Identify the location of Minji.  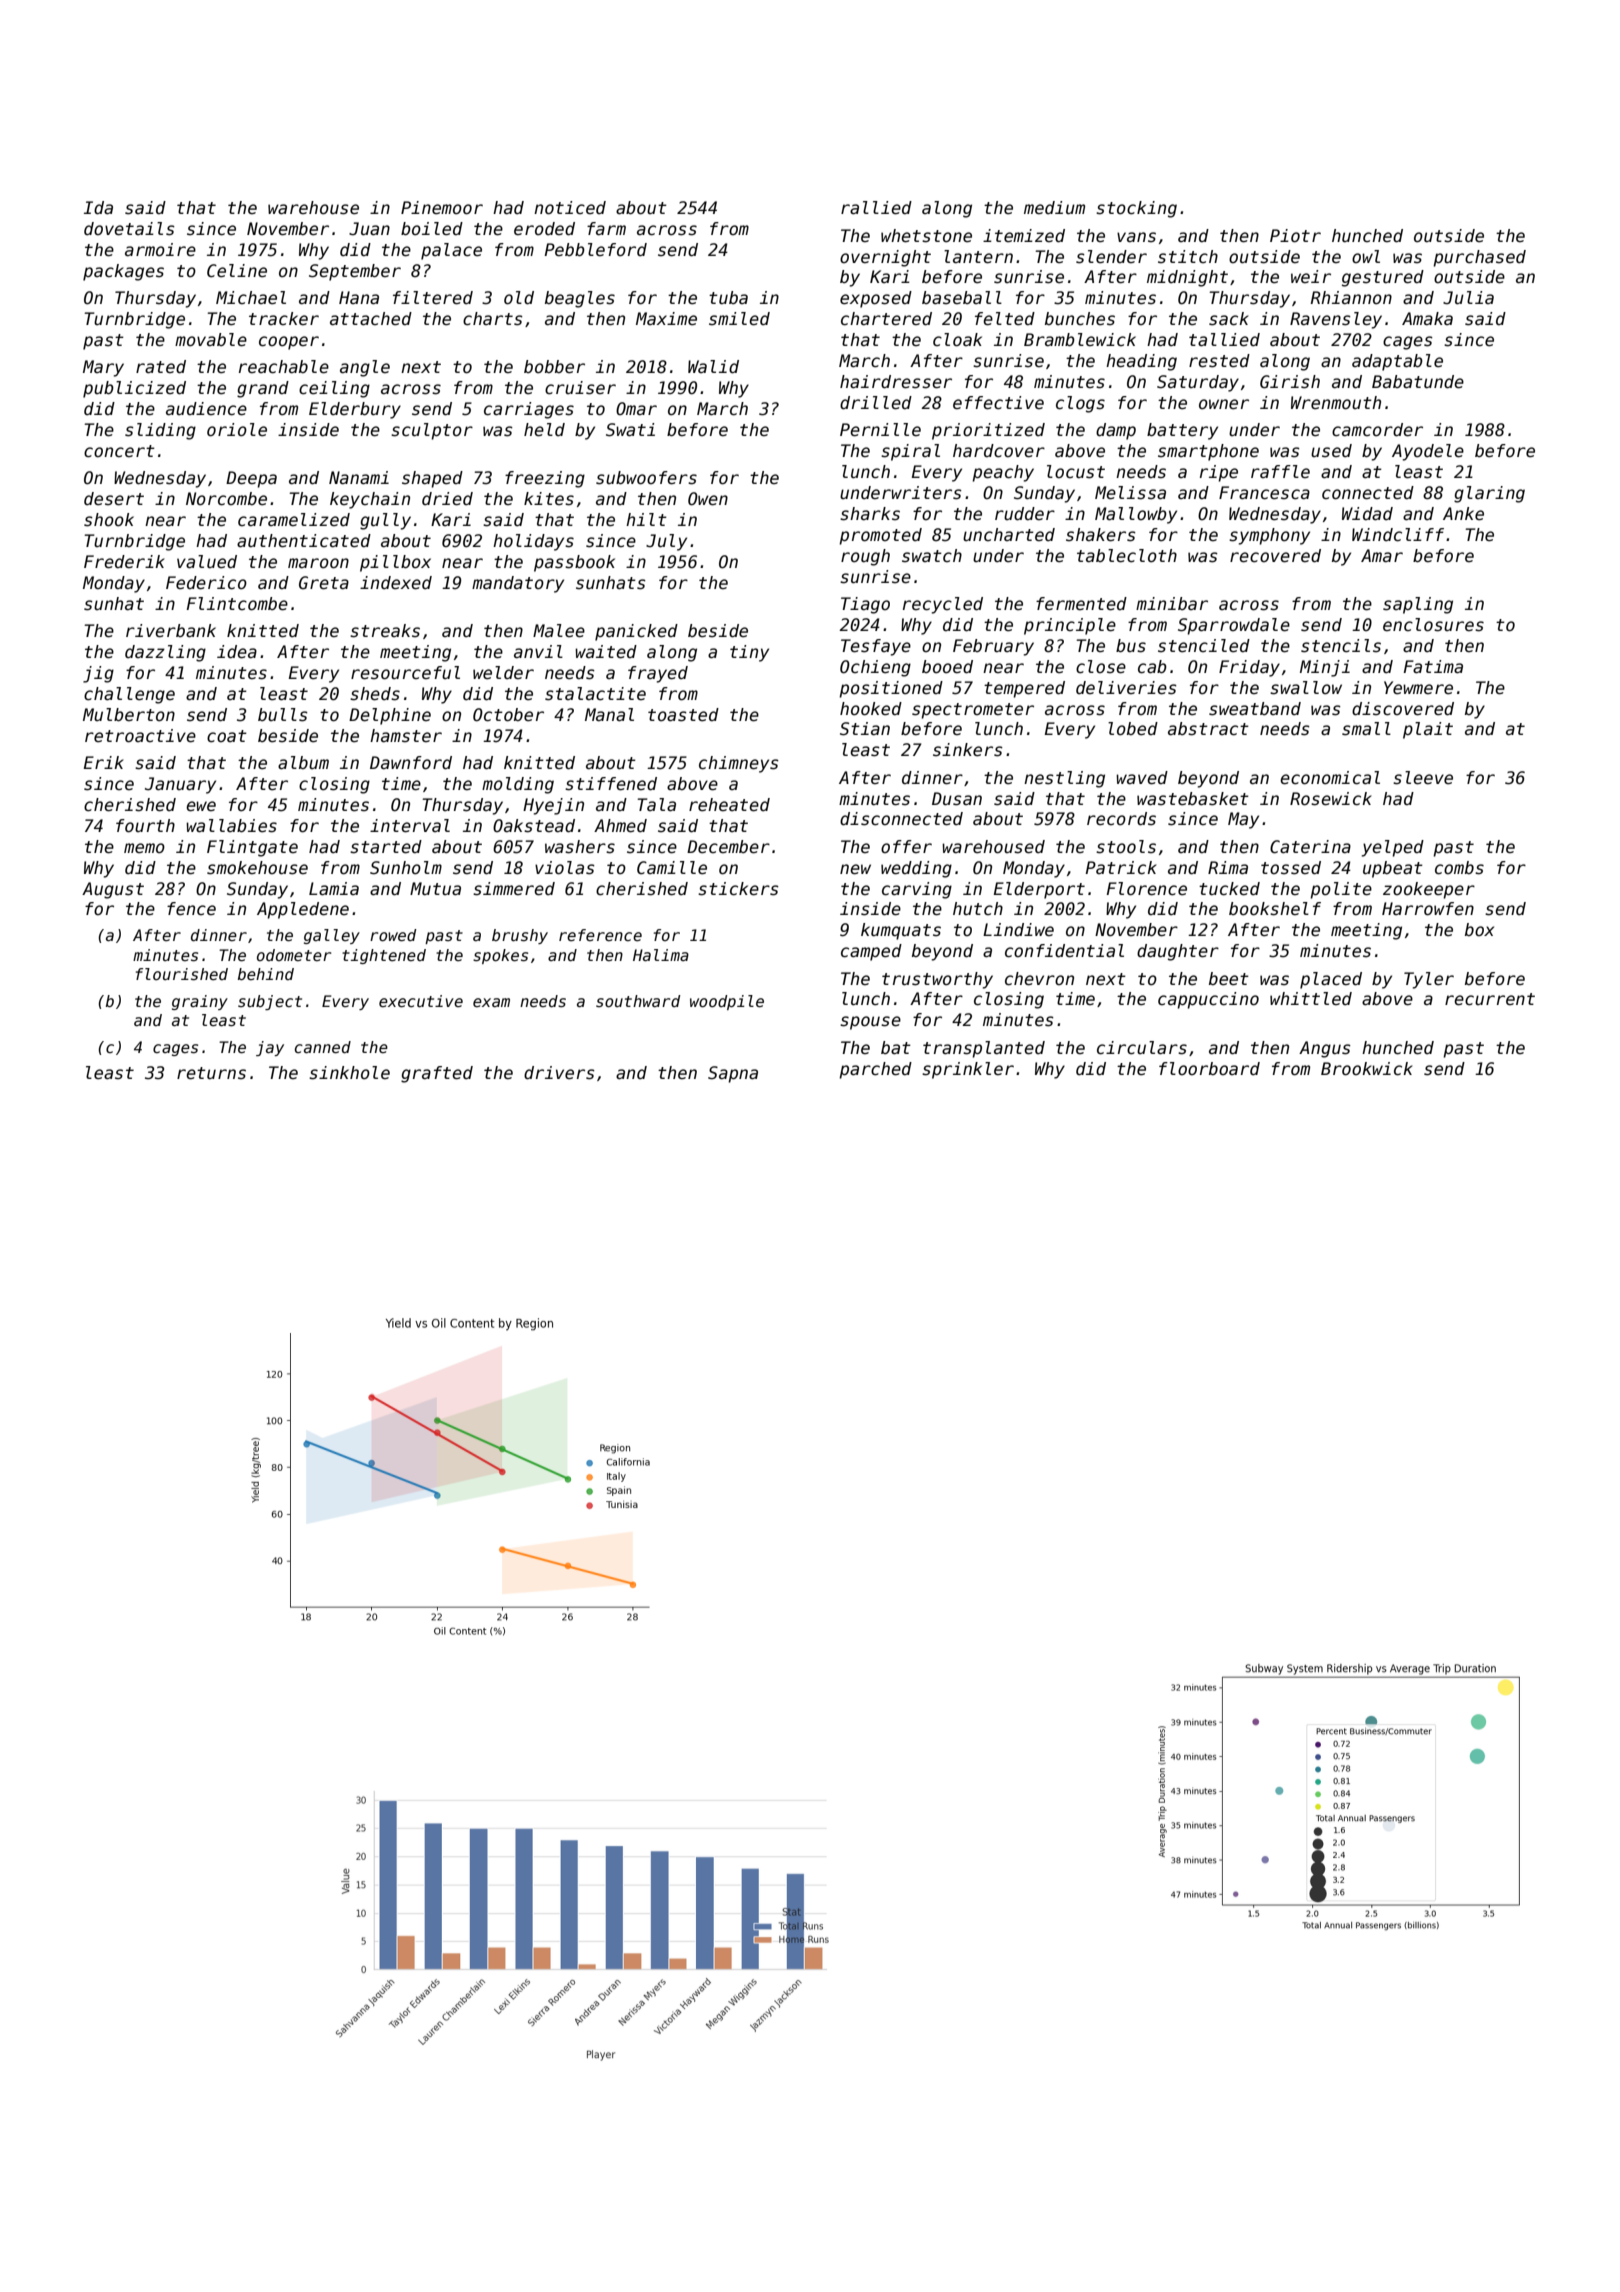
(1325, 668).
